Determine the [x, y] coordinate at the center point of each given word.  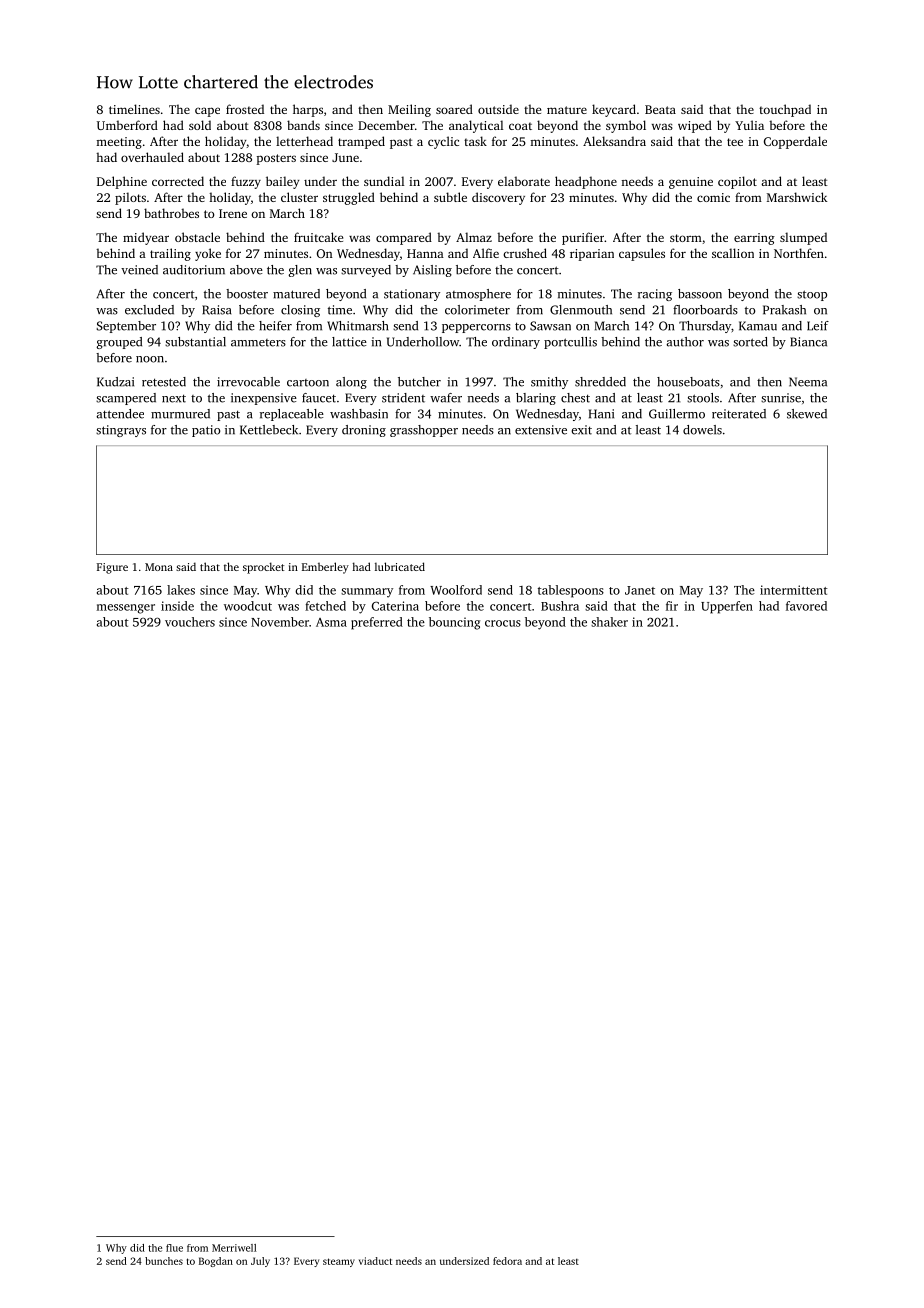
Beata [660, 109]
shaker [609, 622]
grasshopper [424, 431]
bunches [164, 1261]
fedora [507, 1261]
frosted [245, 109]
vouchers [190, 622]
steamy [339, 1262]
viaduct [375, 1261]
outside [498, 109]
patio [206, 431]
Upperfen [727, 607]
